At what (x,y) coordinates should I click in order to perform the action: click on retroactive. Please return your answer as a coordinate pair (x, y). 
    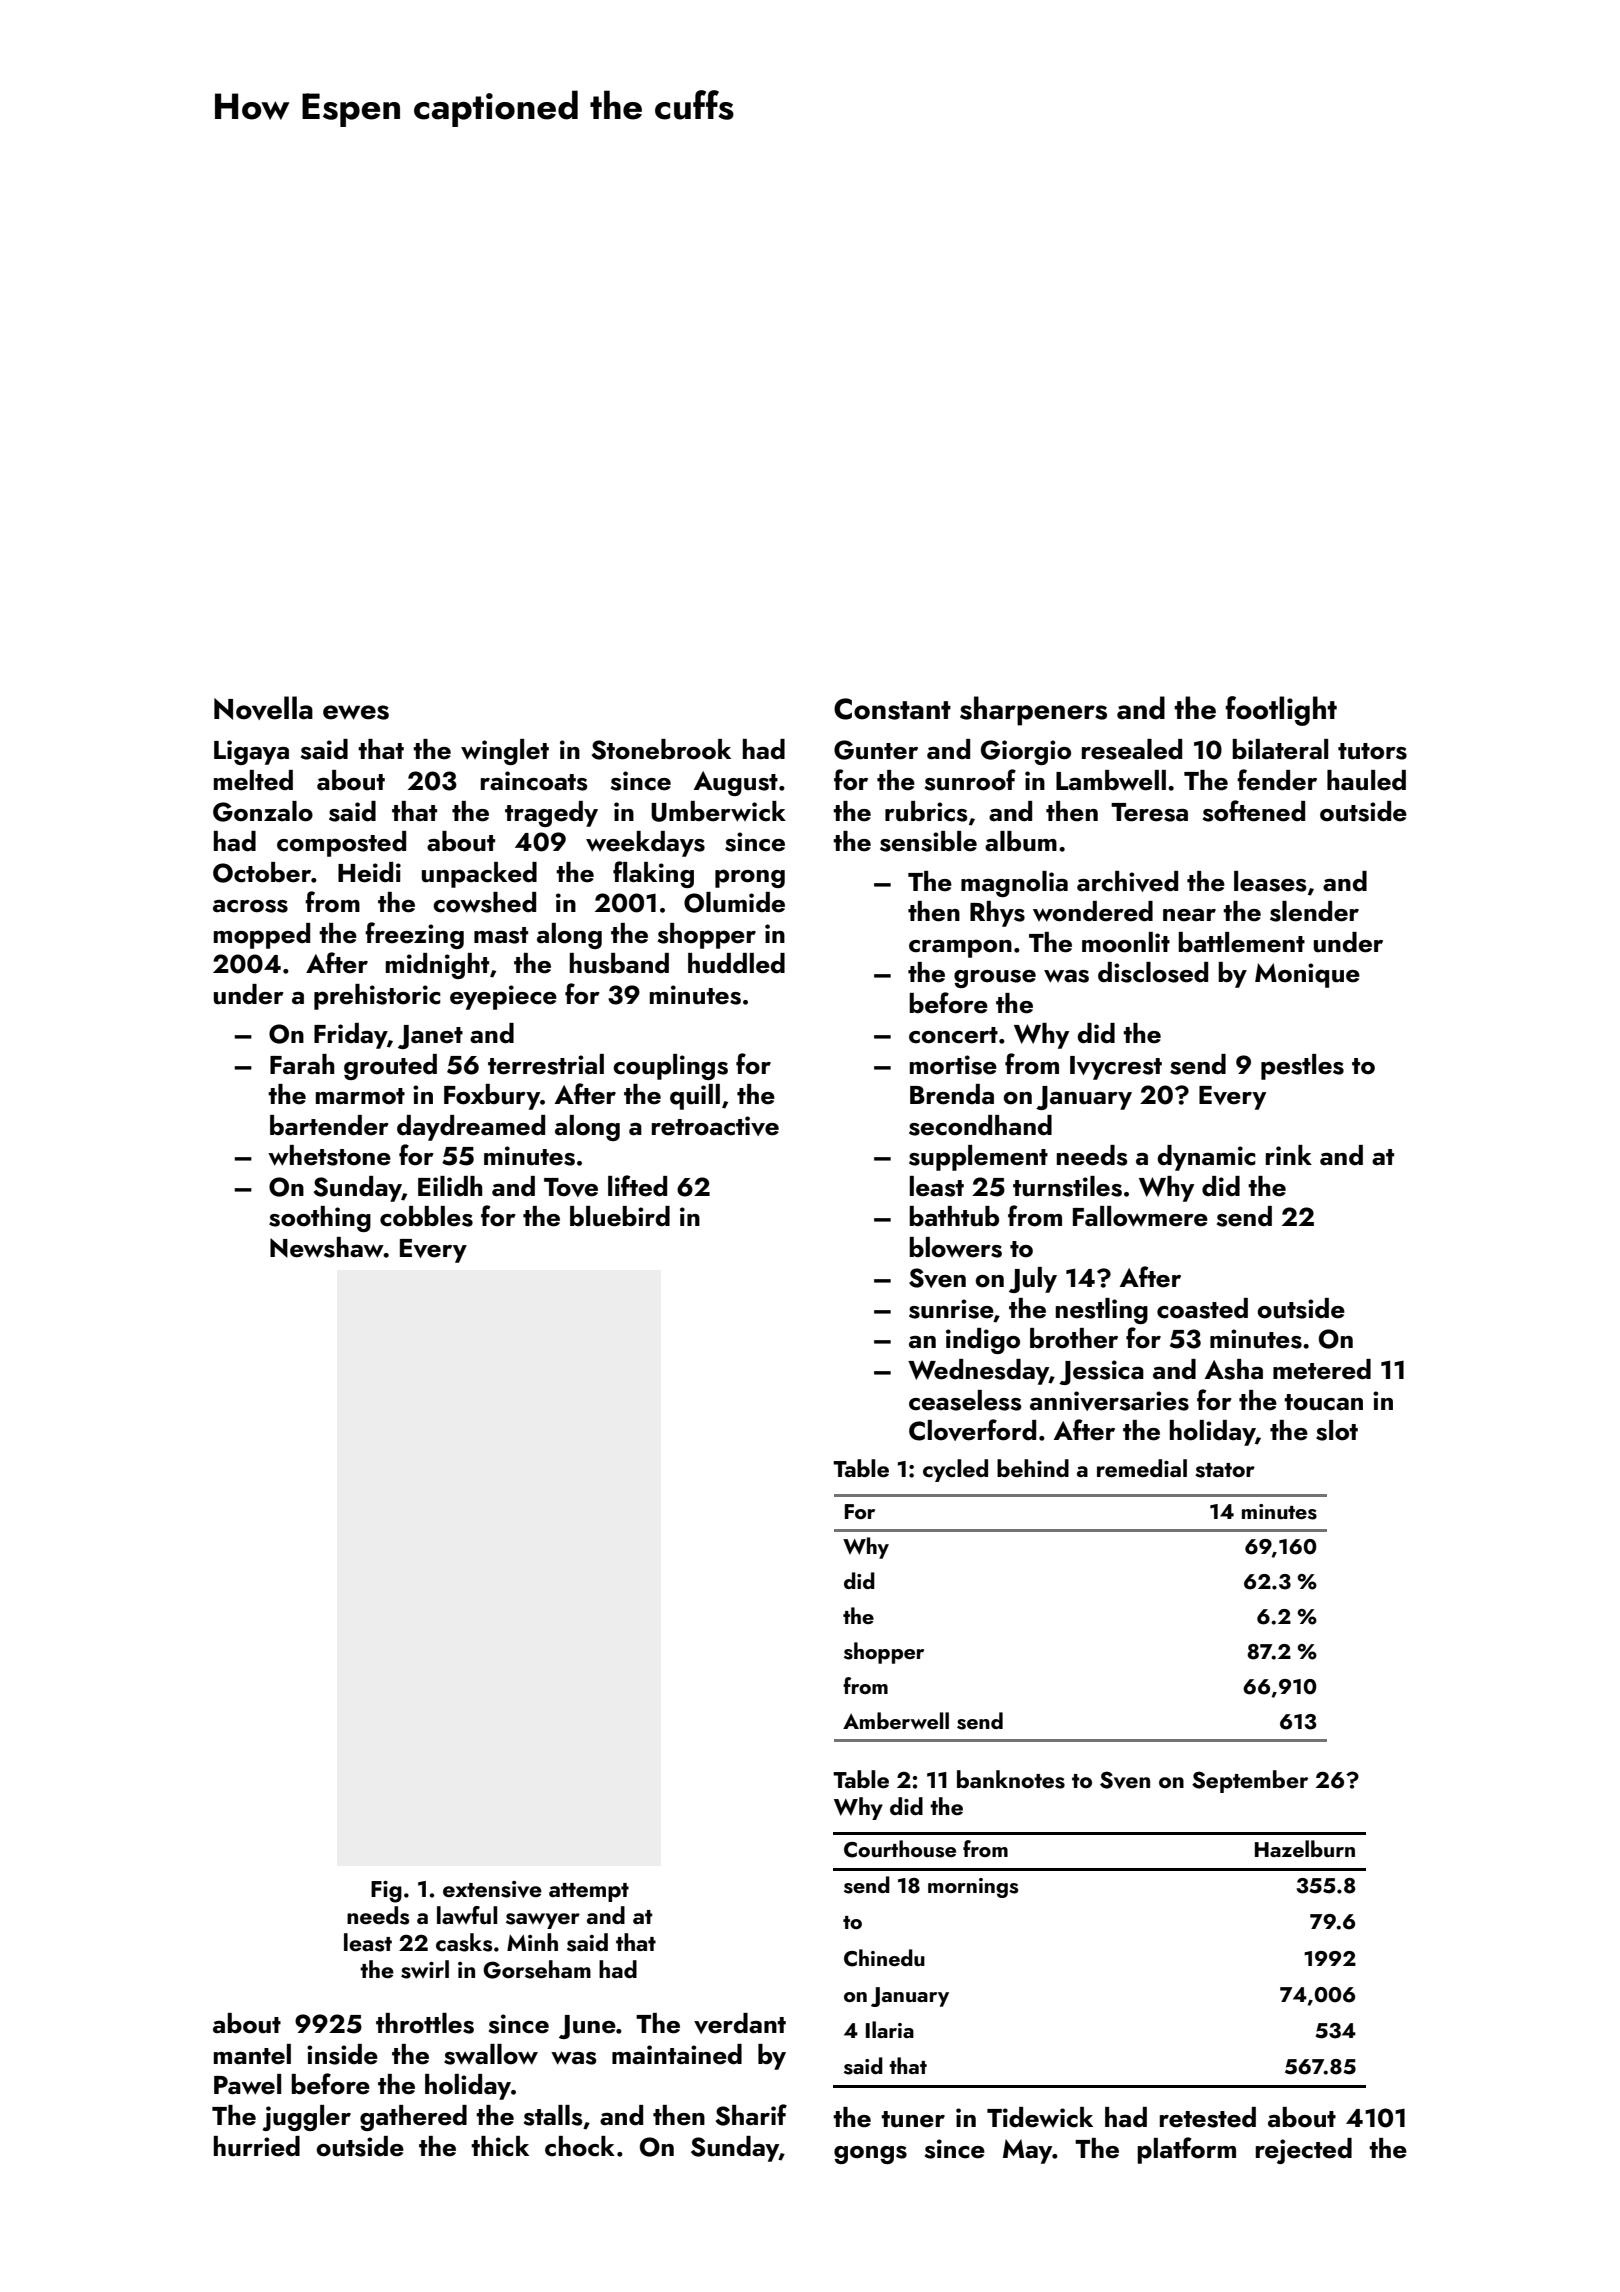
    Looking at the image, I should click on (715, 1126).
